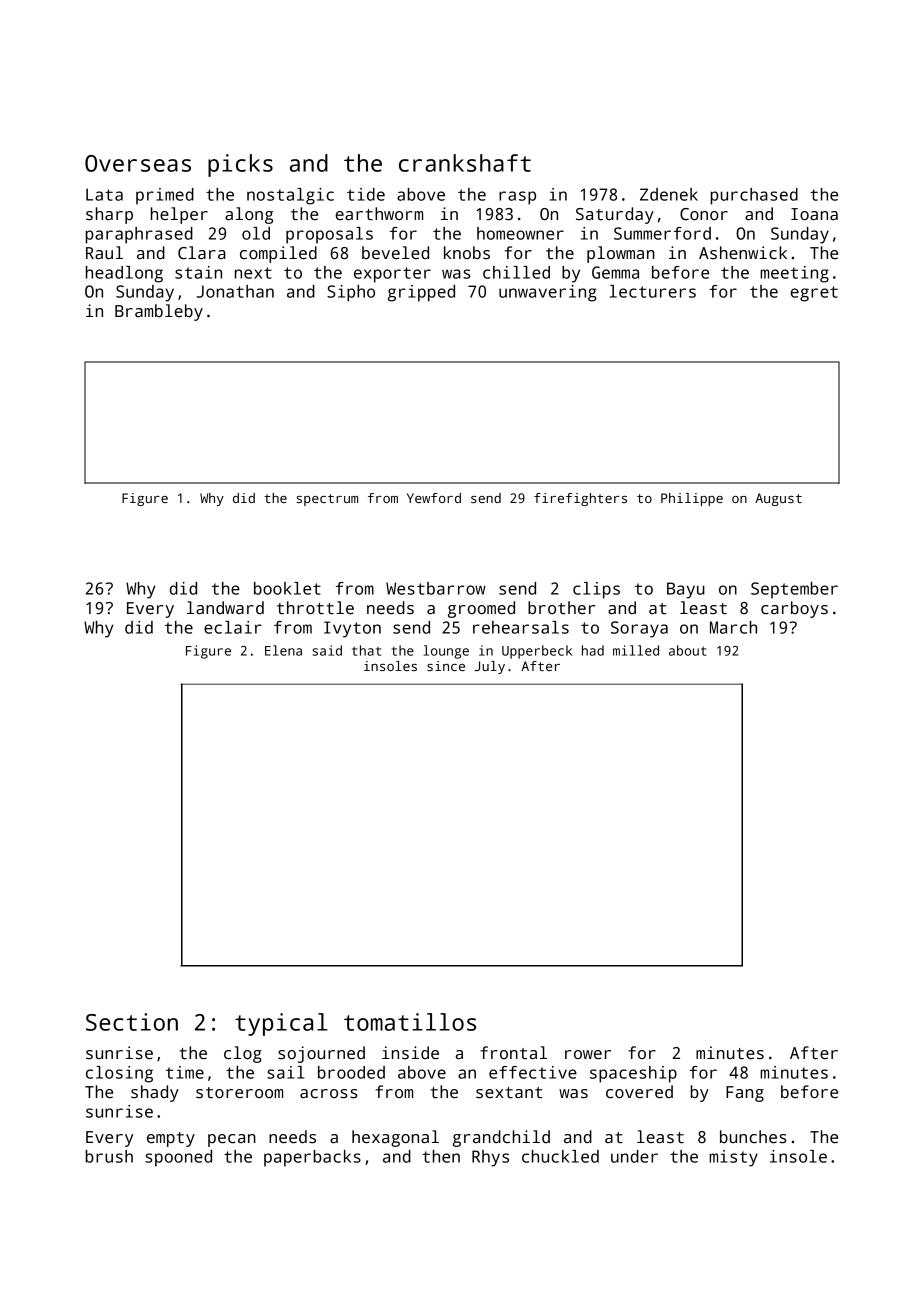  Describe the element at coordinates (778, 499) in the document. I see `August` at that location.
